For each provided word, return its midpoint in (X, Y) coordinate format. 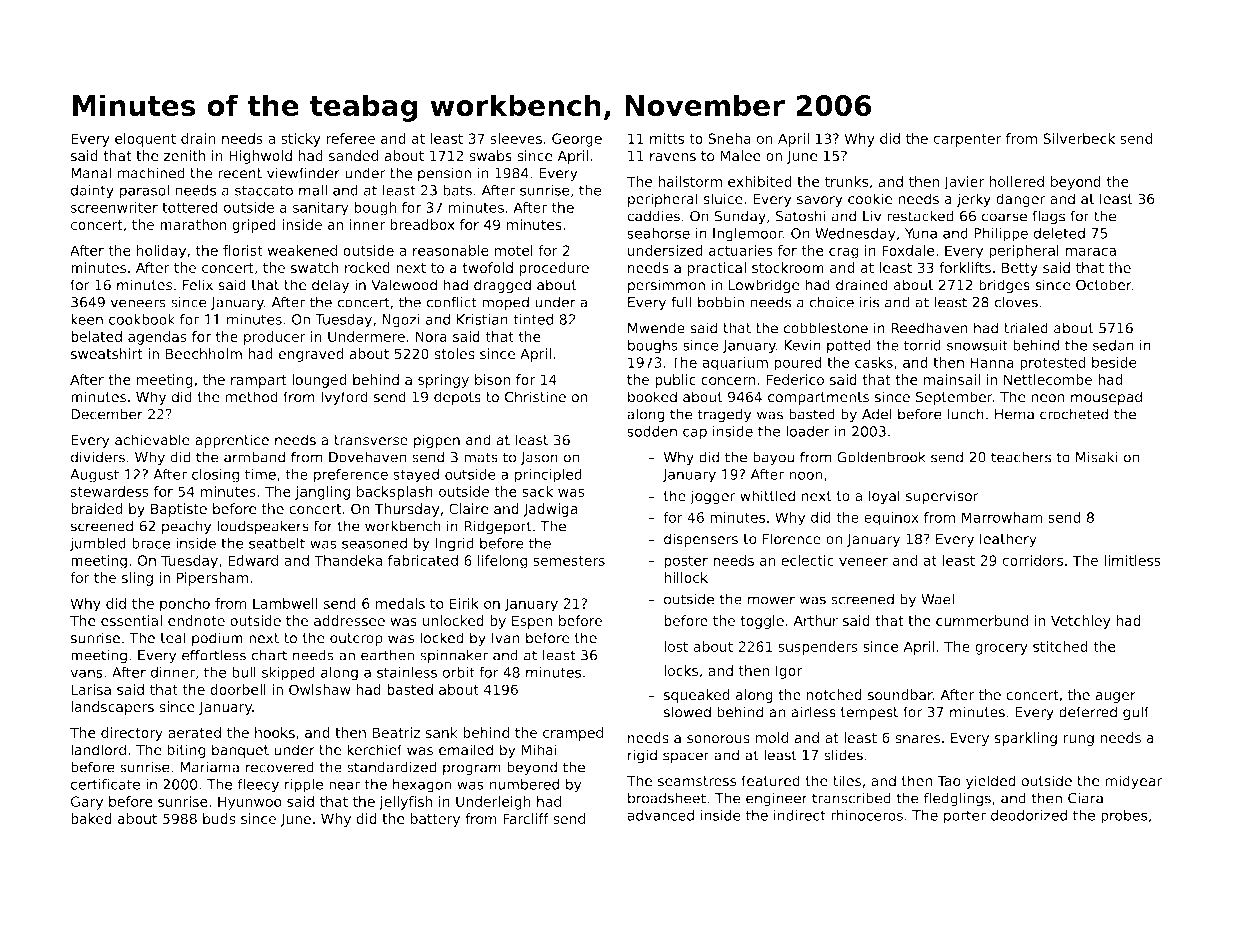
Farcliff (526, 818)
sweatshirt (107, 354)
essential (131, 620)
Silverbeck (1079, 138)
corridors (1033, 560)
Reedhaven (929, 328)
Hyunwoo (250, 803)
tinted (533, 319)
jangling (322, 493)
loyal (884, 497)
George (577, 140)
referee (350, 138)
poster (686, 562)
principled (548, 476)
